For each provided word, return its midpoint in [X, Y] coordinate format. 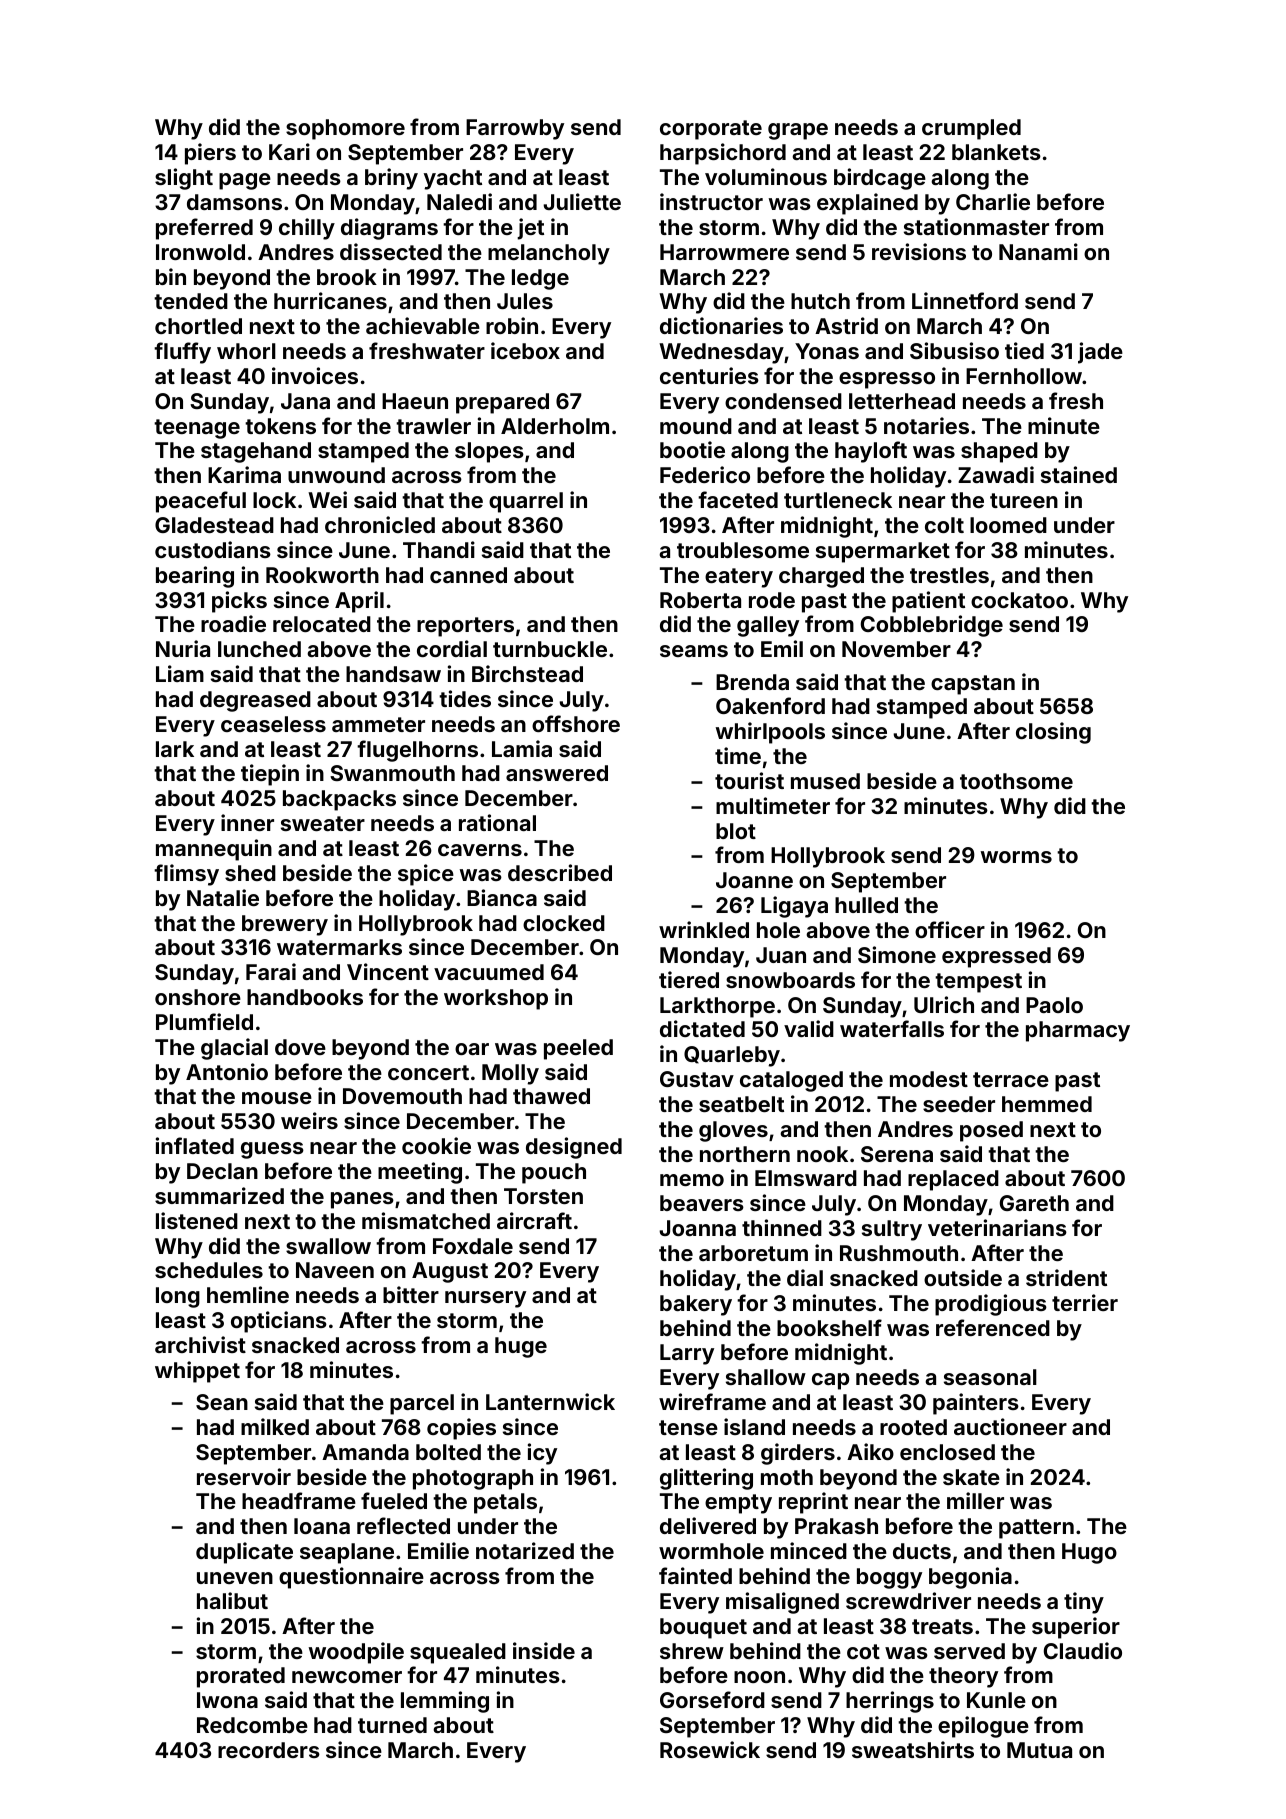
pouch [554, 1173]
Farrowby [515, 129]
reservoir [244, 1476]
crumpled [971, 129]
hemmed [1047, 1104]
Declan [222, 1171]
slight [184, 179]
